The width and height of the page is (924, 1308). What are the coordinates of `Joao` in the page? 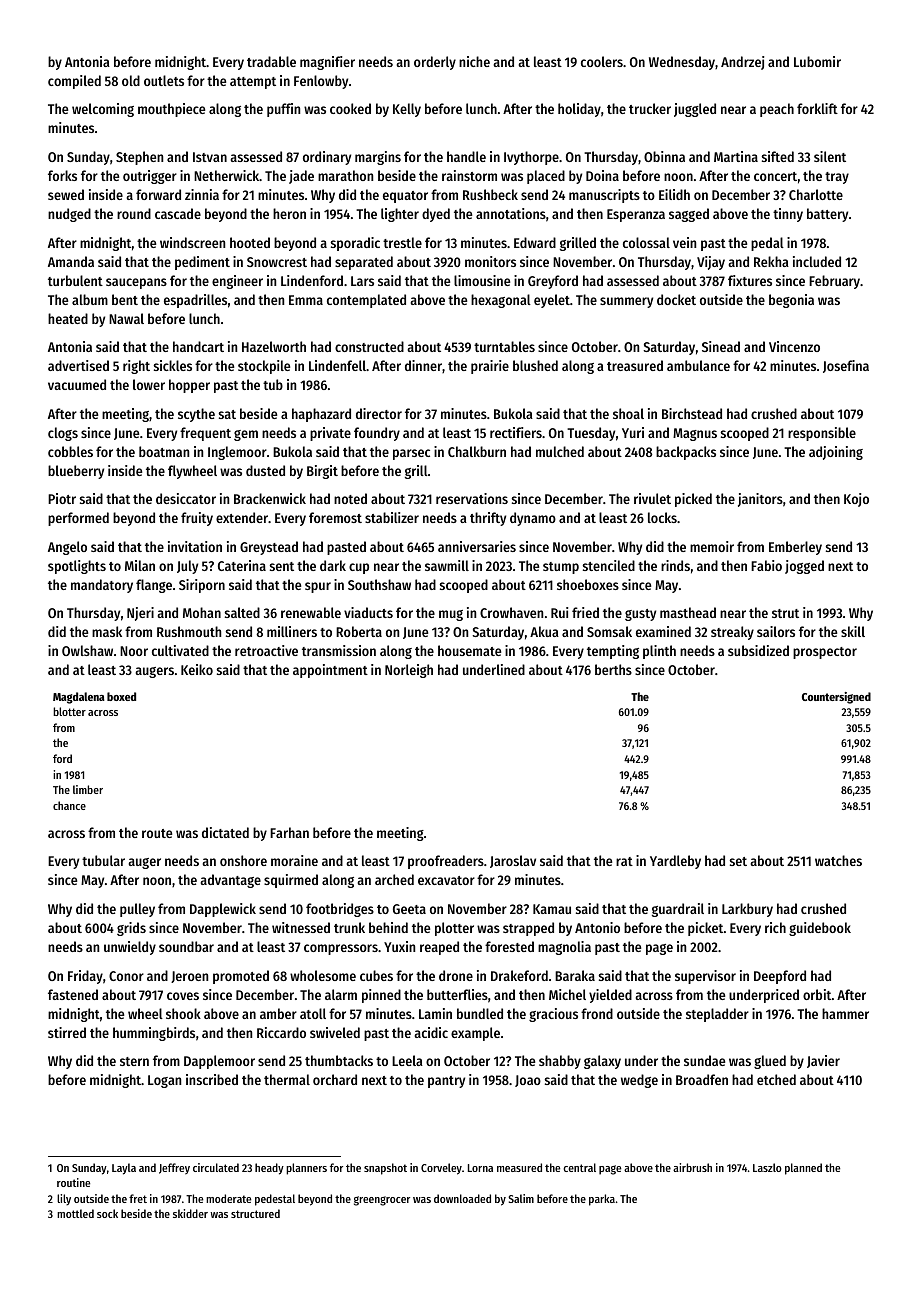 It's located at (528, 1081).
